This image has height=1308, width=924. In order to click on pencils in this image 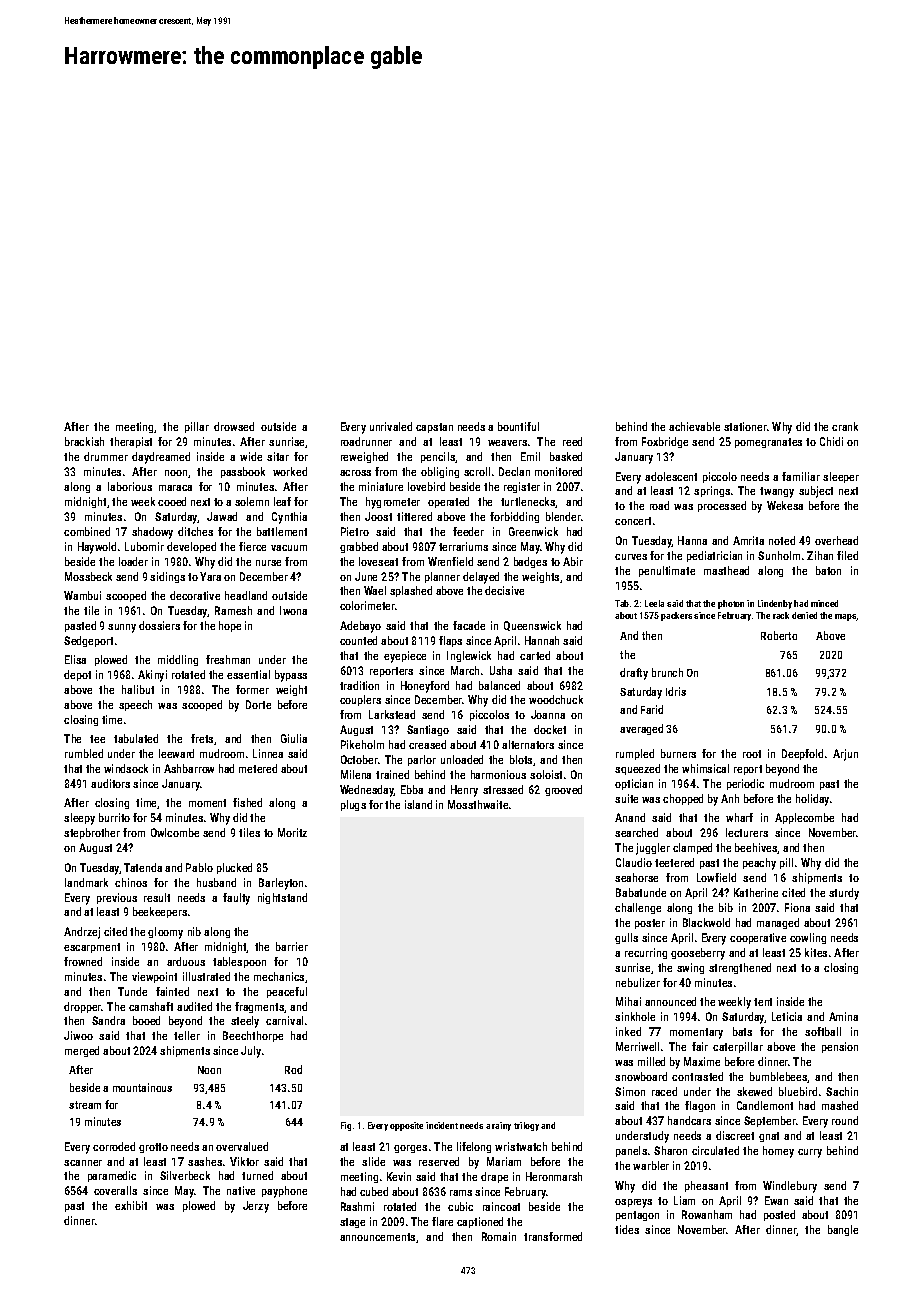, I will do `click(438, 457)`.
